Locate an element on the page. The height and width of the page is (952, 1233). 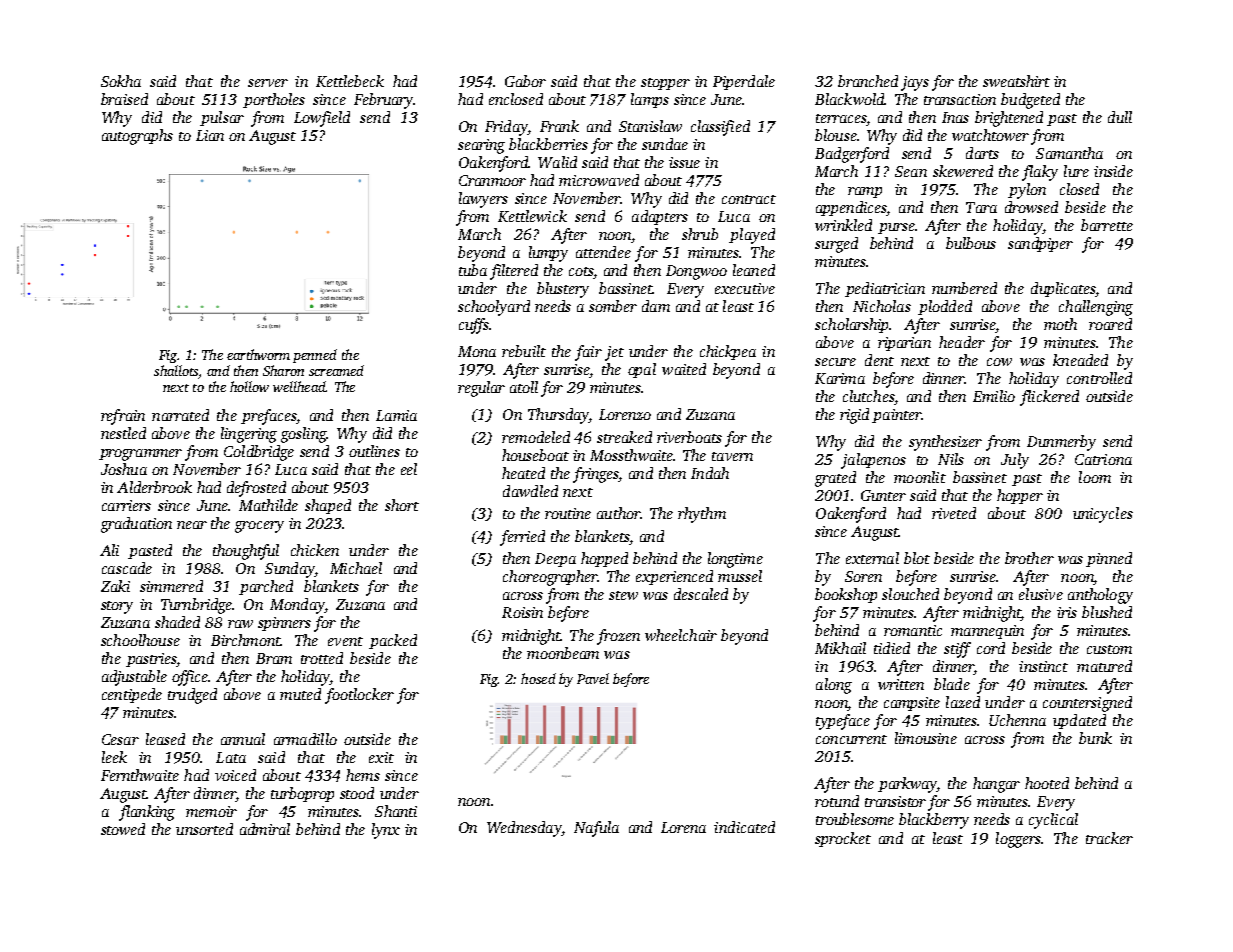
Nafula is located at coordinates (596, 829).
